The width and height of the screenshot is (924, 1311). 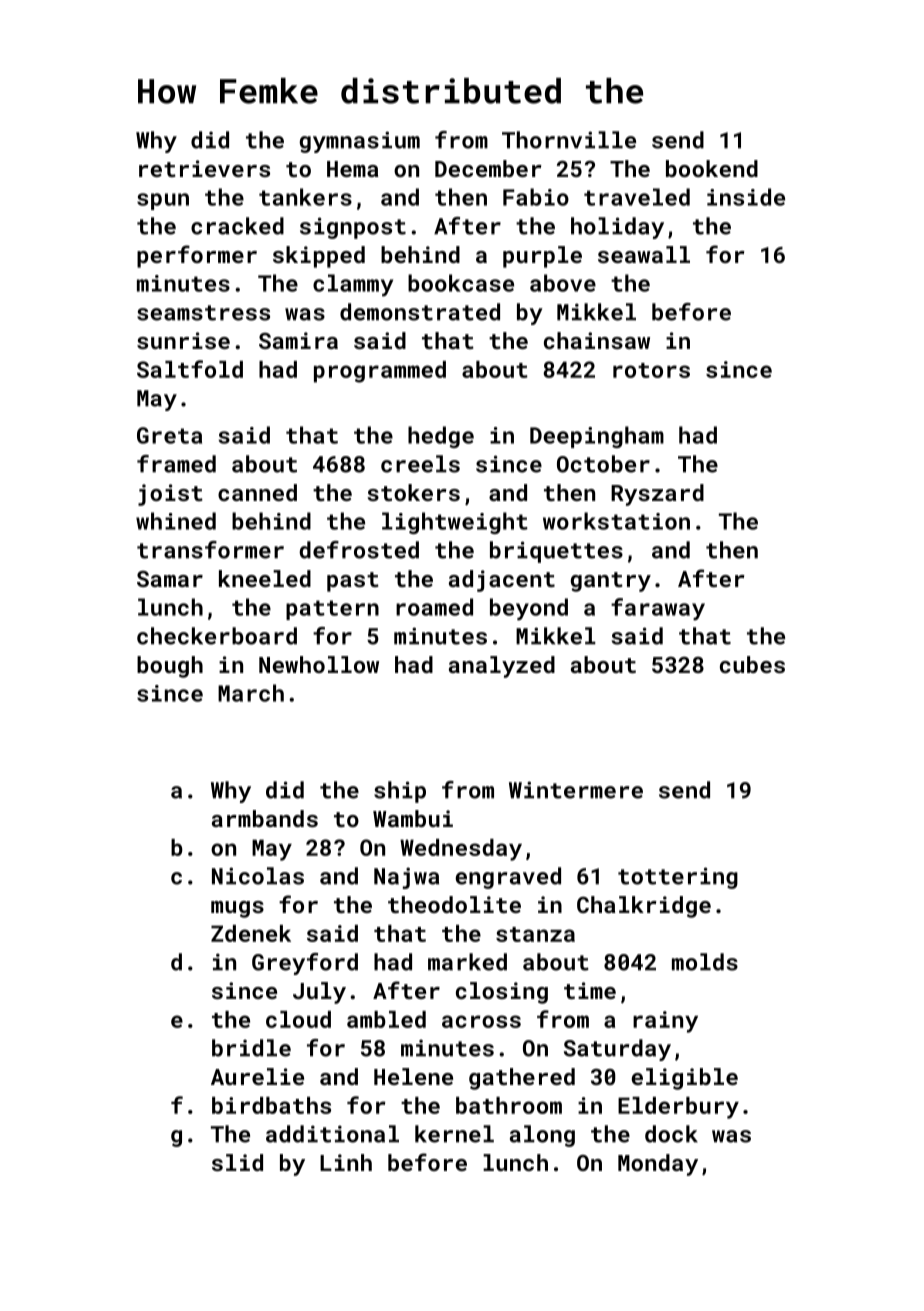 I want to click on analyzed, so click(x=502, y=667).
